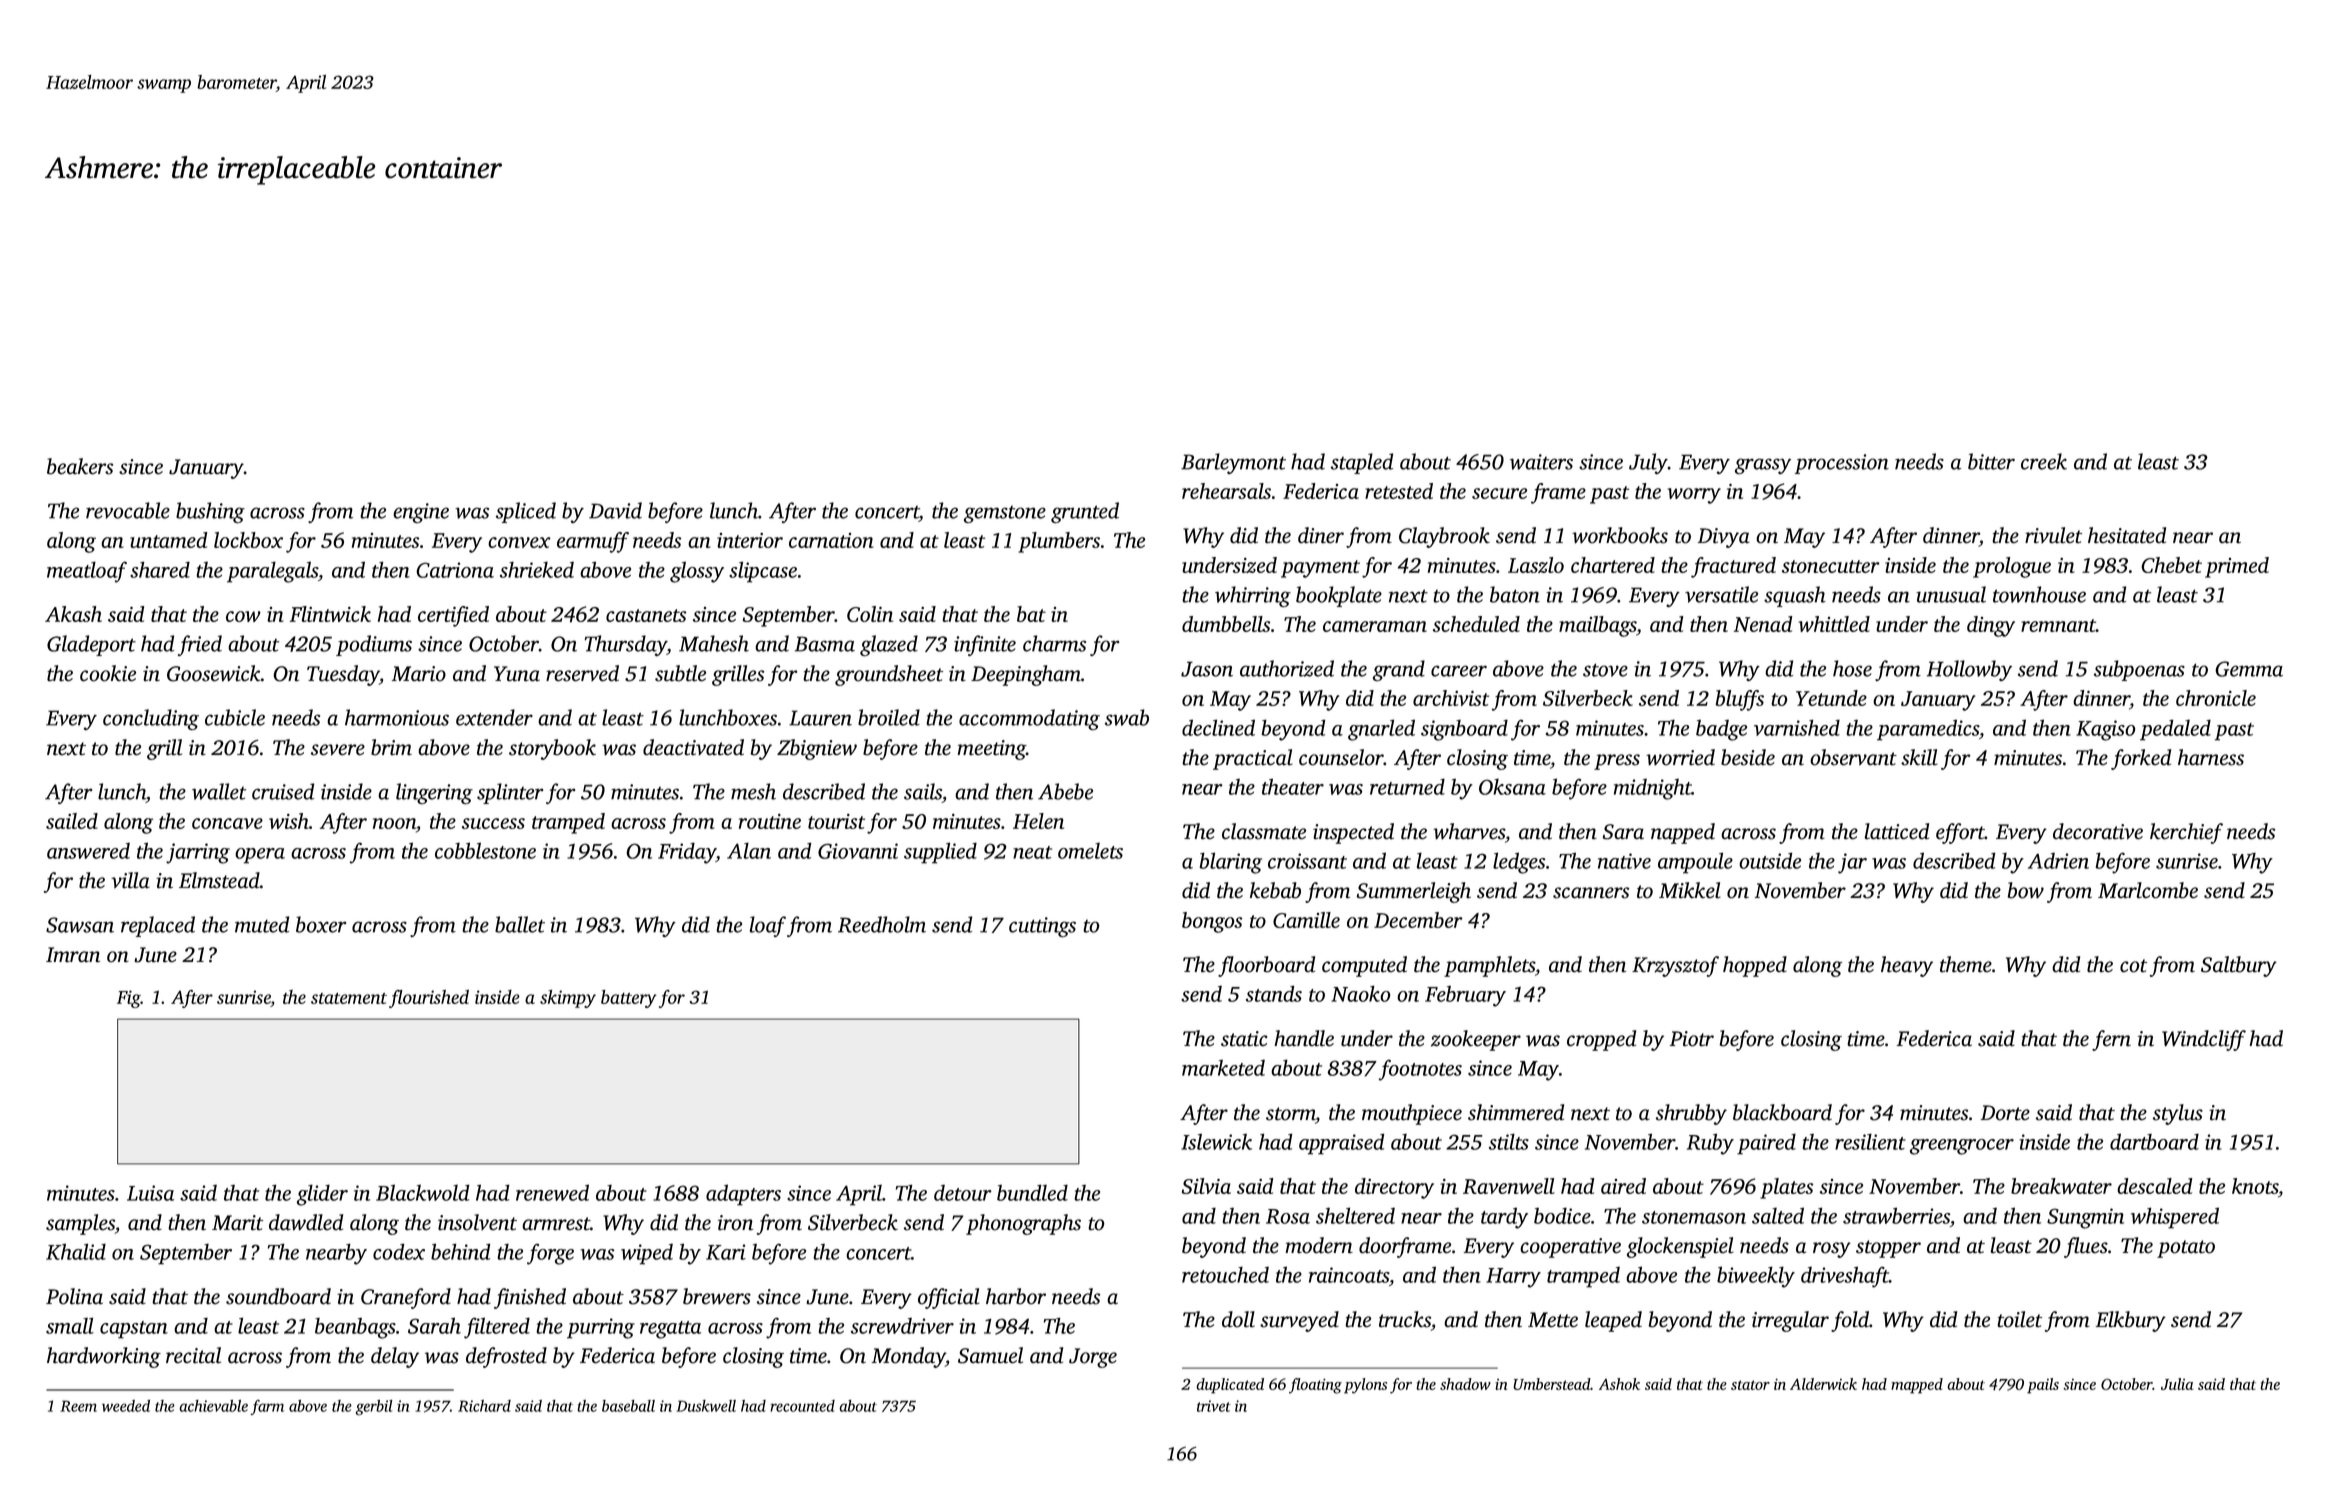 The width and height of the image is (2332, 1509). Describe the element at coordinates (2239, 966) in the image. I see `Saltbury` at that location.
